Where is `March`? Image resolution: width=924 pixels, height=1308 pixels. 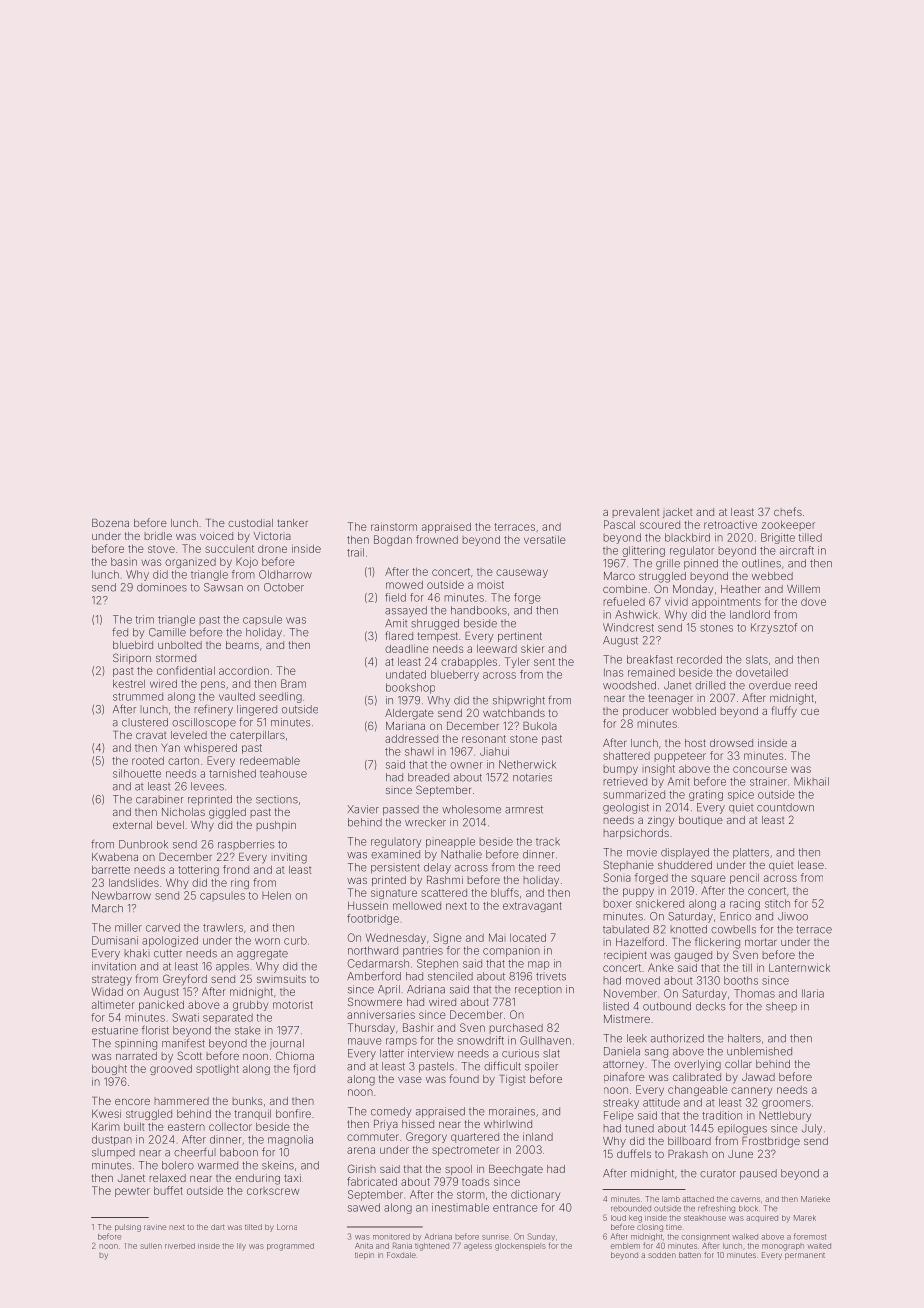
March is located at coordinates (107, 908).
